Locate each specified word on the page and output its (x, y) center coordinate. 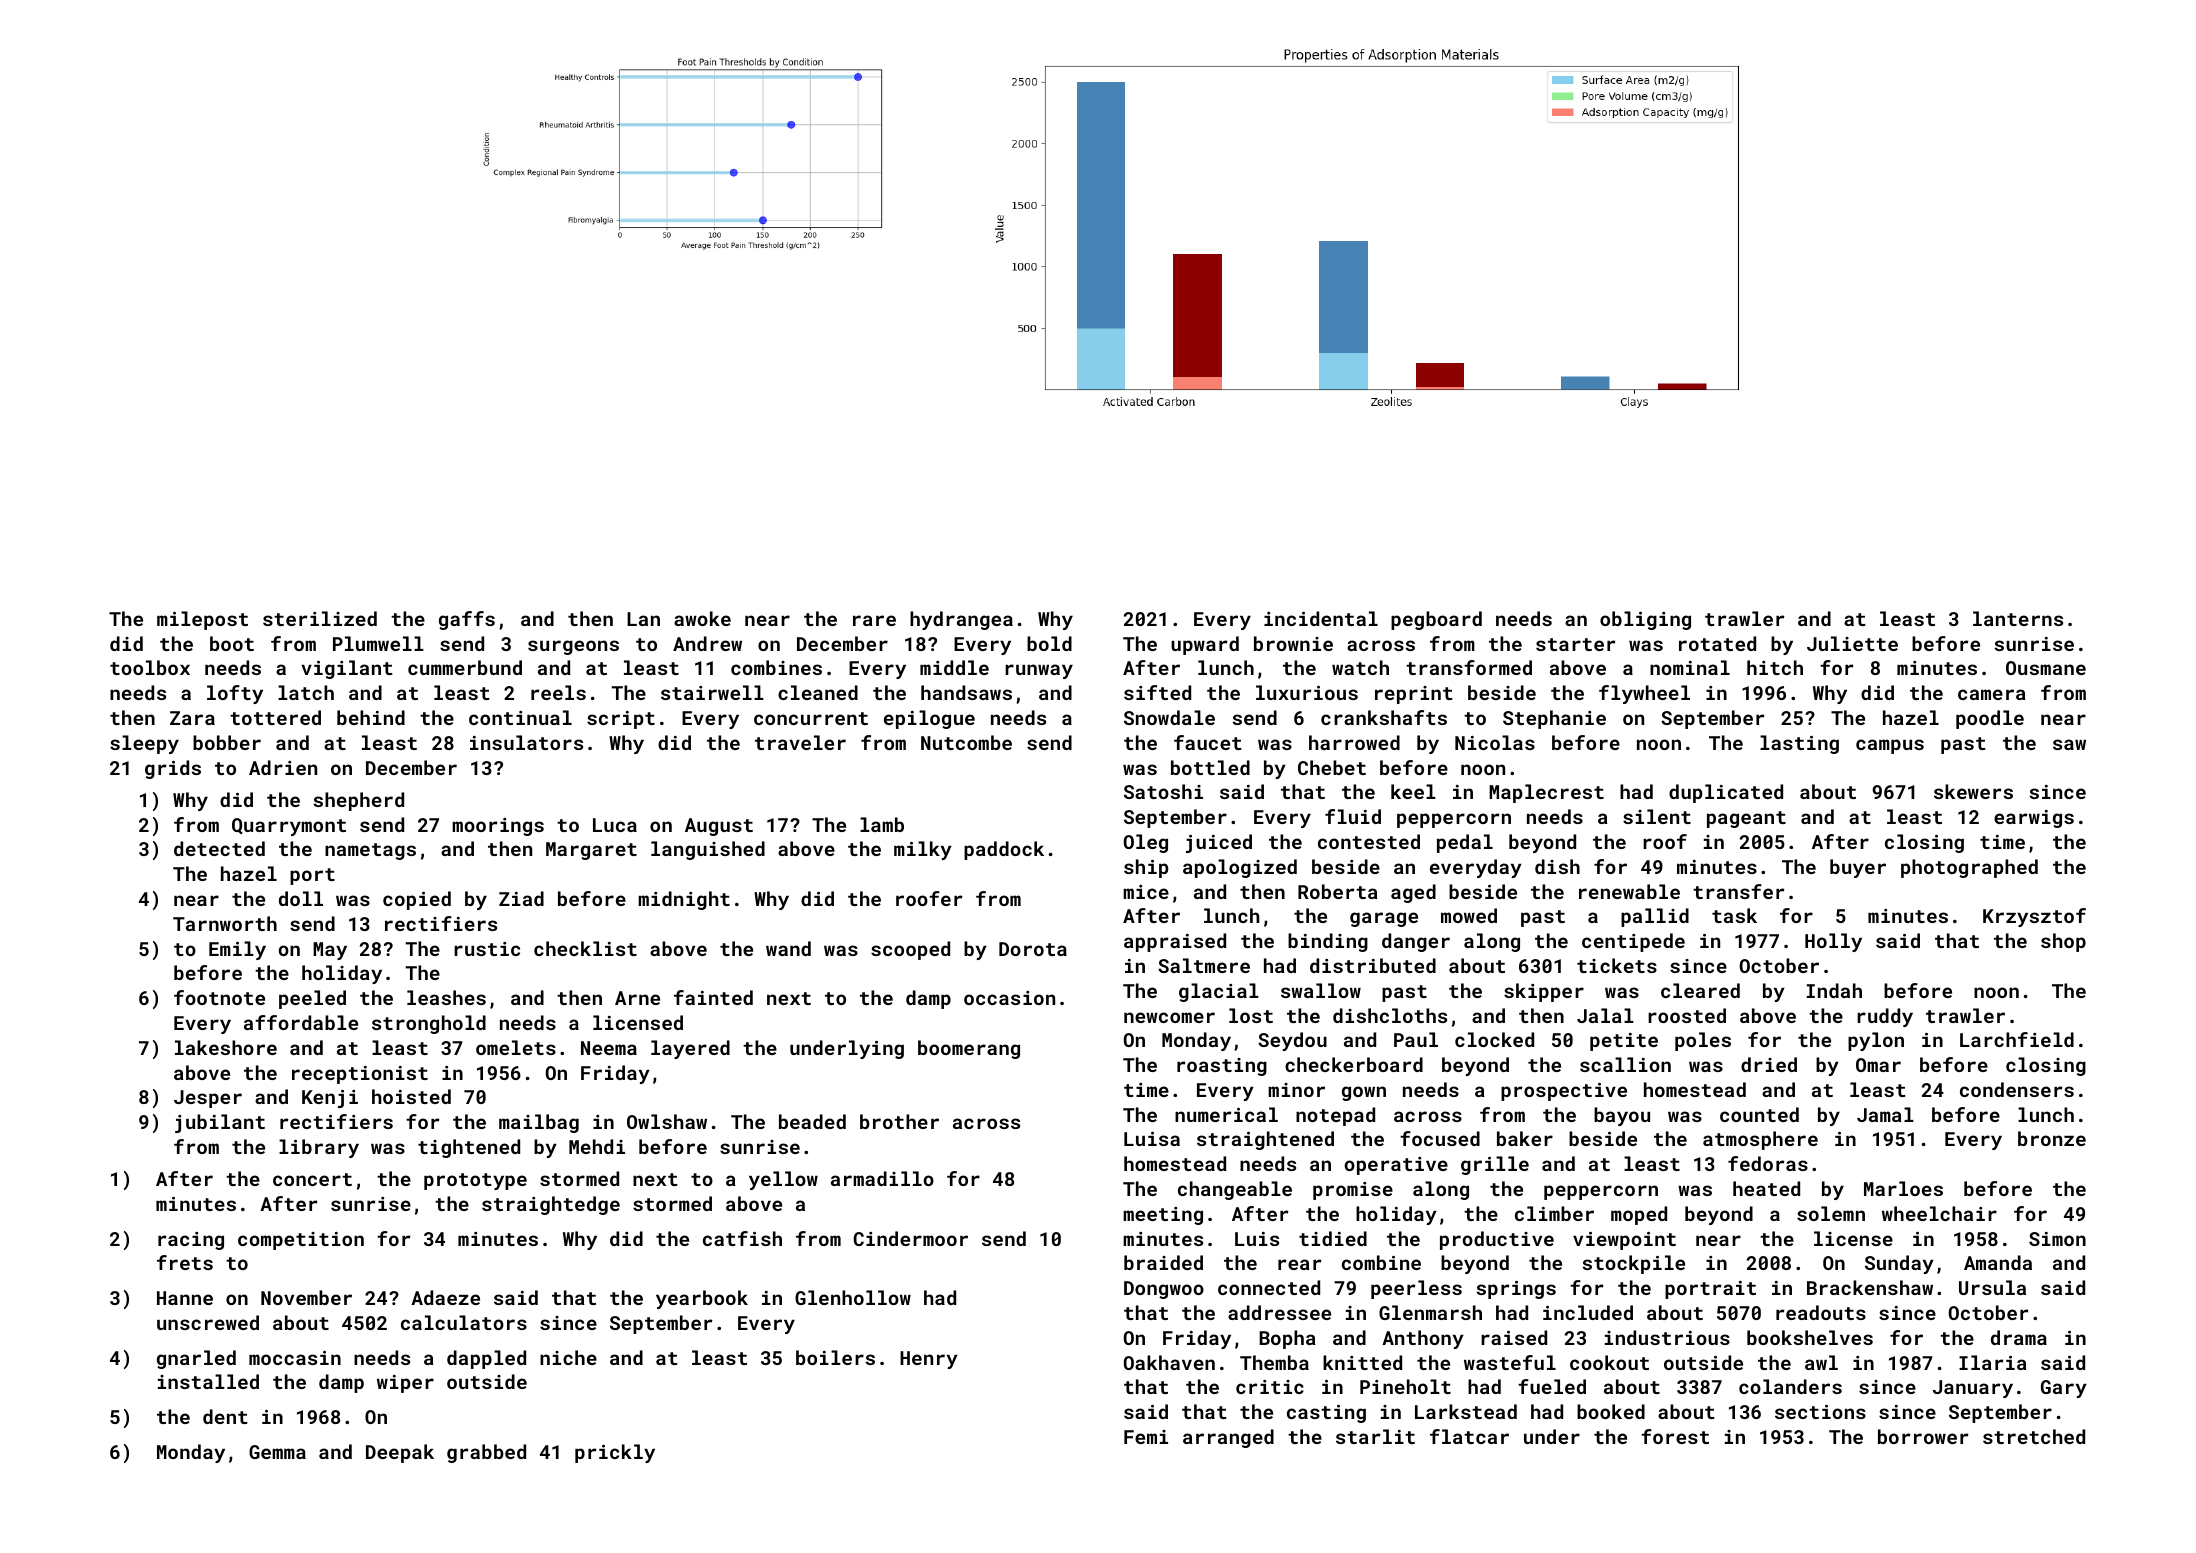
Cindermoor (911, 1238)
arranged (1228, 1438)
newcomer (1169, 1017)
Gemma (277, 1452)
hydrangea (961, 620)
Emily (237, 950)
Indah (1834, 990)
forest (1675, 1436)
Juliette (1852, 643)
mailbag (539, 1123)
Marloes (1903, 1188)
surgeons (573, 647)
